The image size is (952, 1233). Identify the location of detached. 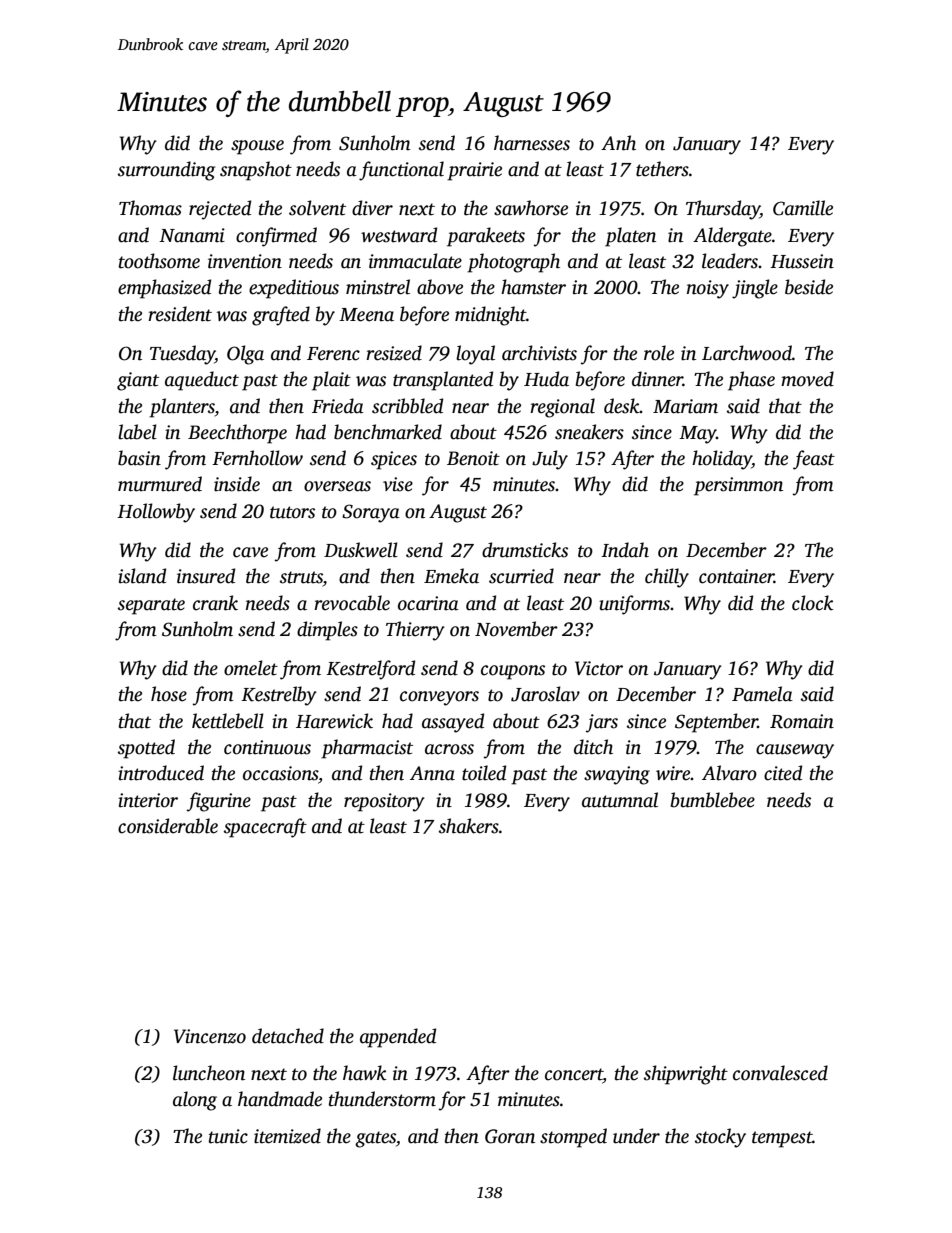
(288, 1036).
